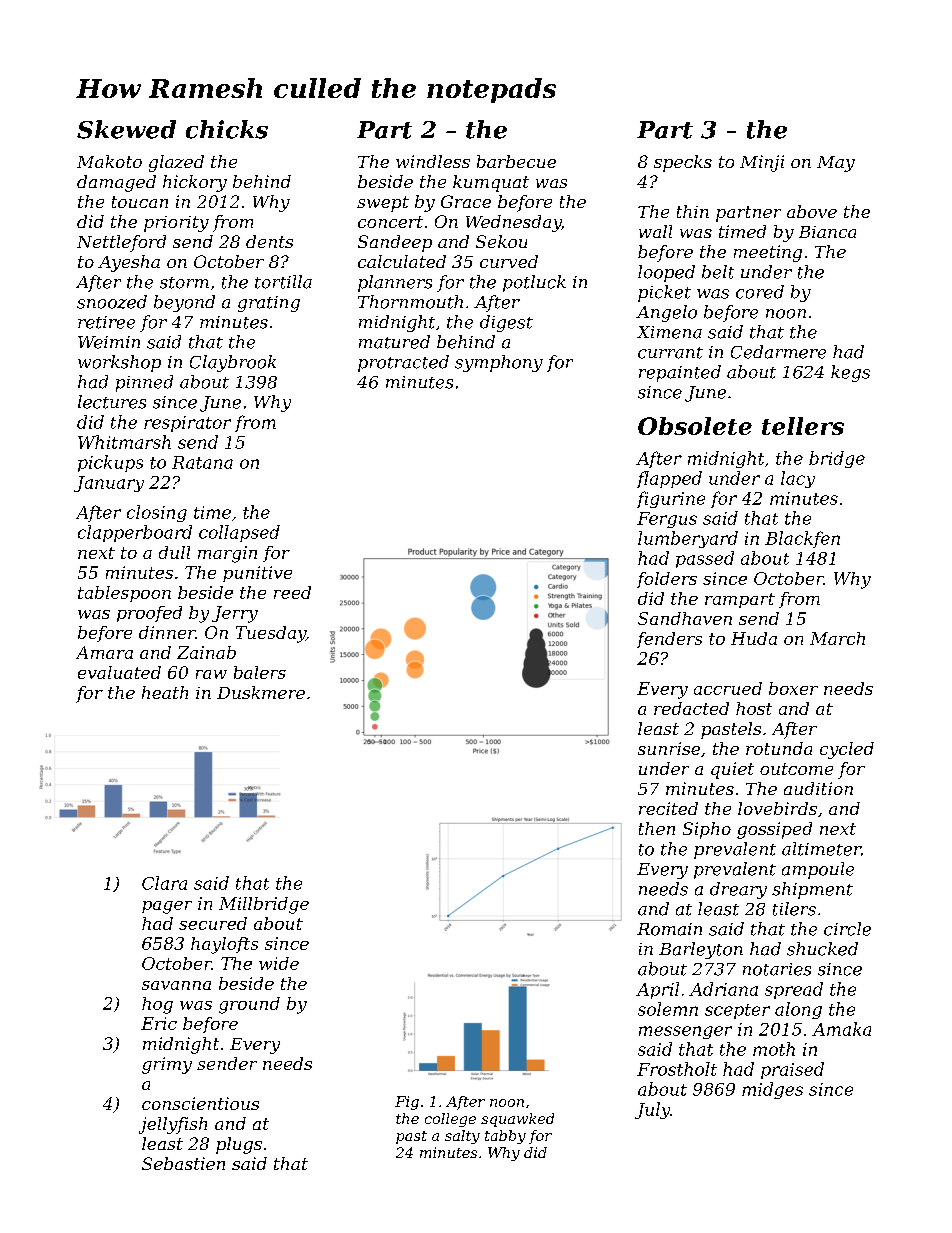  Describe the element at coordinates (269, 304) in the screenshot. I see `grating` at that location.
